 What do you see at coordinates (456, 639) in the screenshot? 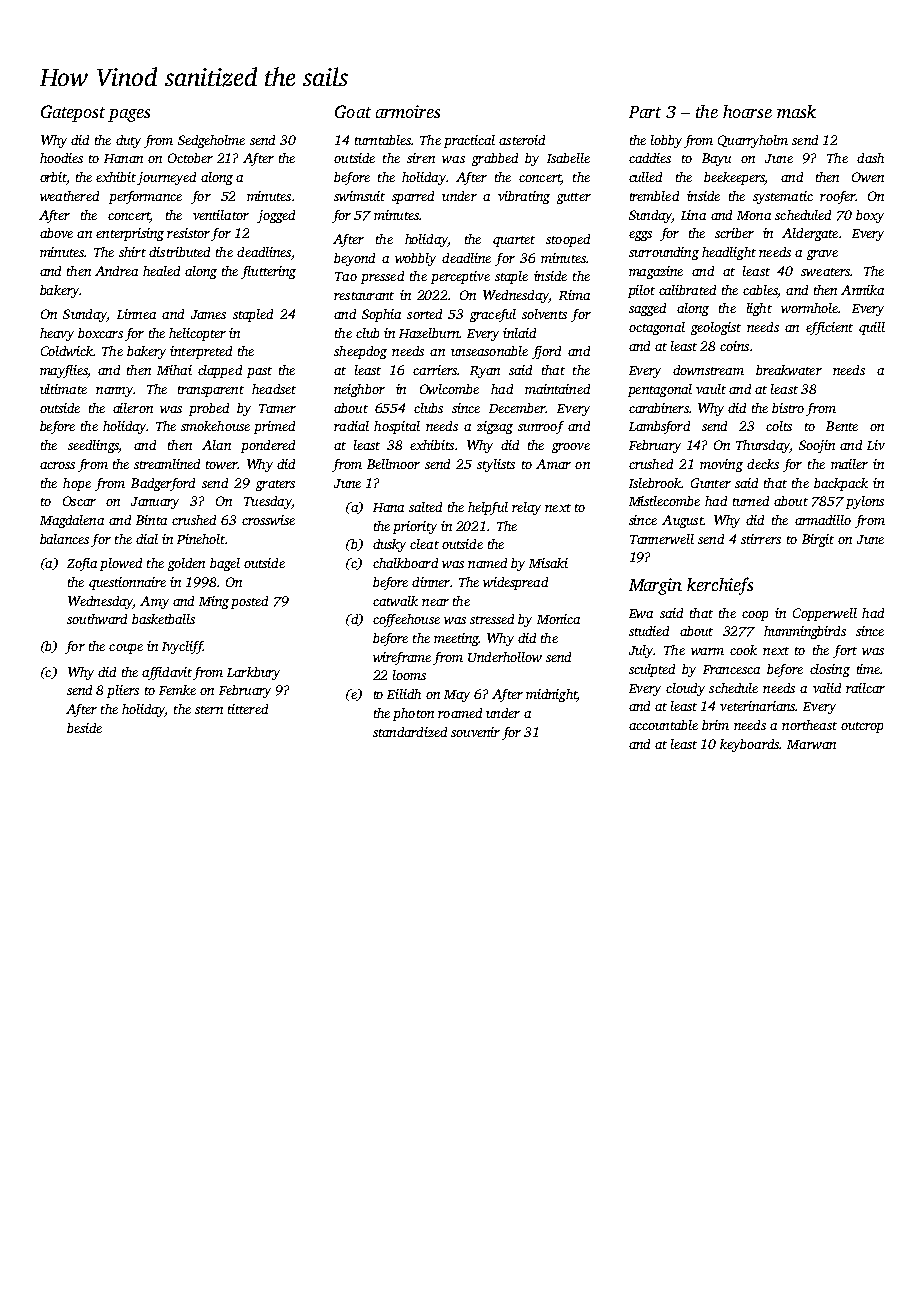
I see `meeting` at bounding box center [456, 639].
